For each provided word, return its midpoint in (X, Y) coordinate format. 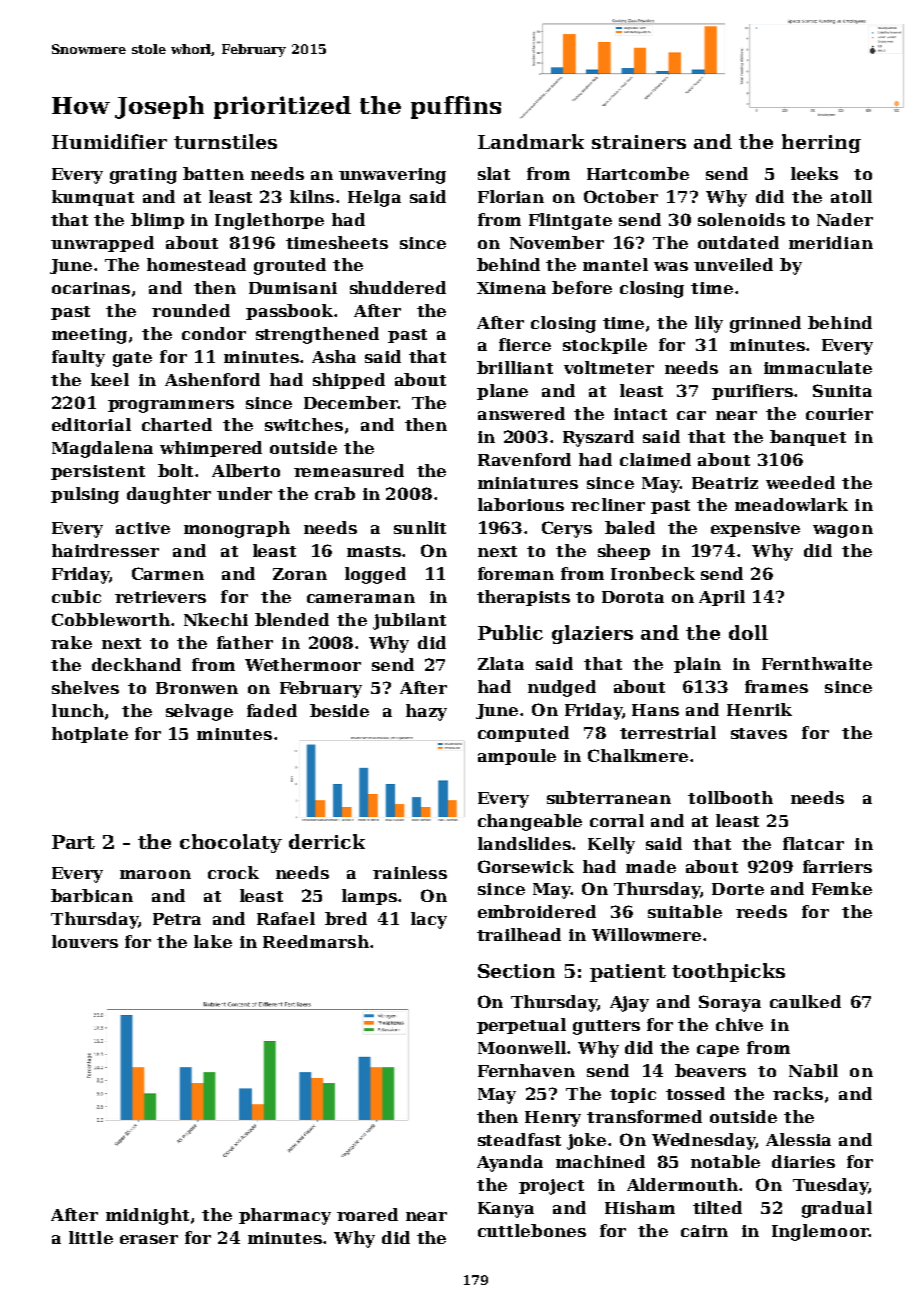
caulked (805, 1001)
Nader (845, 219)
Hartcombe (638, 173)
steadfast (519, 1139)
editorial (91, 424)
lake (213, 941)
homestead (196, 264)
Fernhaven (526, 1070)
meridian (831, 242)
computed (523, 734)
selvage (199, 712)
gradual (837, 1209)
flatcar (813, 843)
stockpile (605, 346)
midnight (147, 1216)
